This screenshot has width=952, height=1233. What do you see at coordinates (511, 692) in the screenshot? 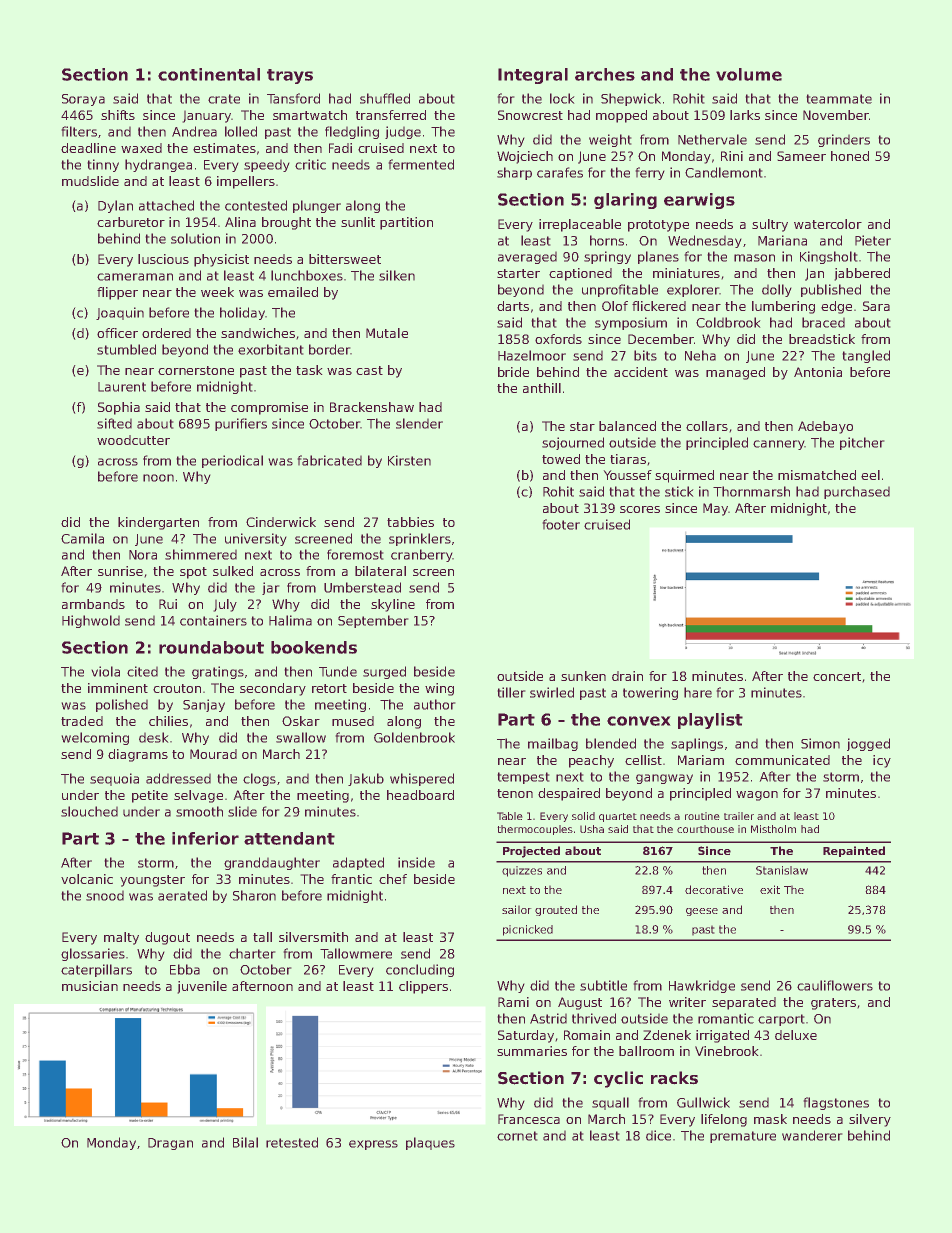
I see `tiller` at bounding box center [511, 692].
